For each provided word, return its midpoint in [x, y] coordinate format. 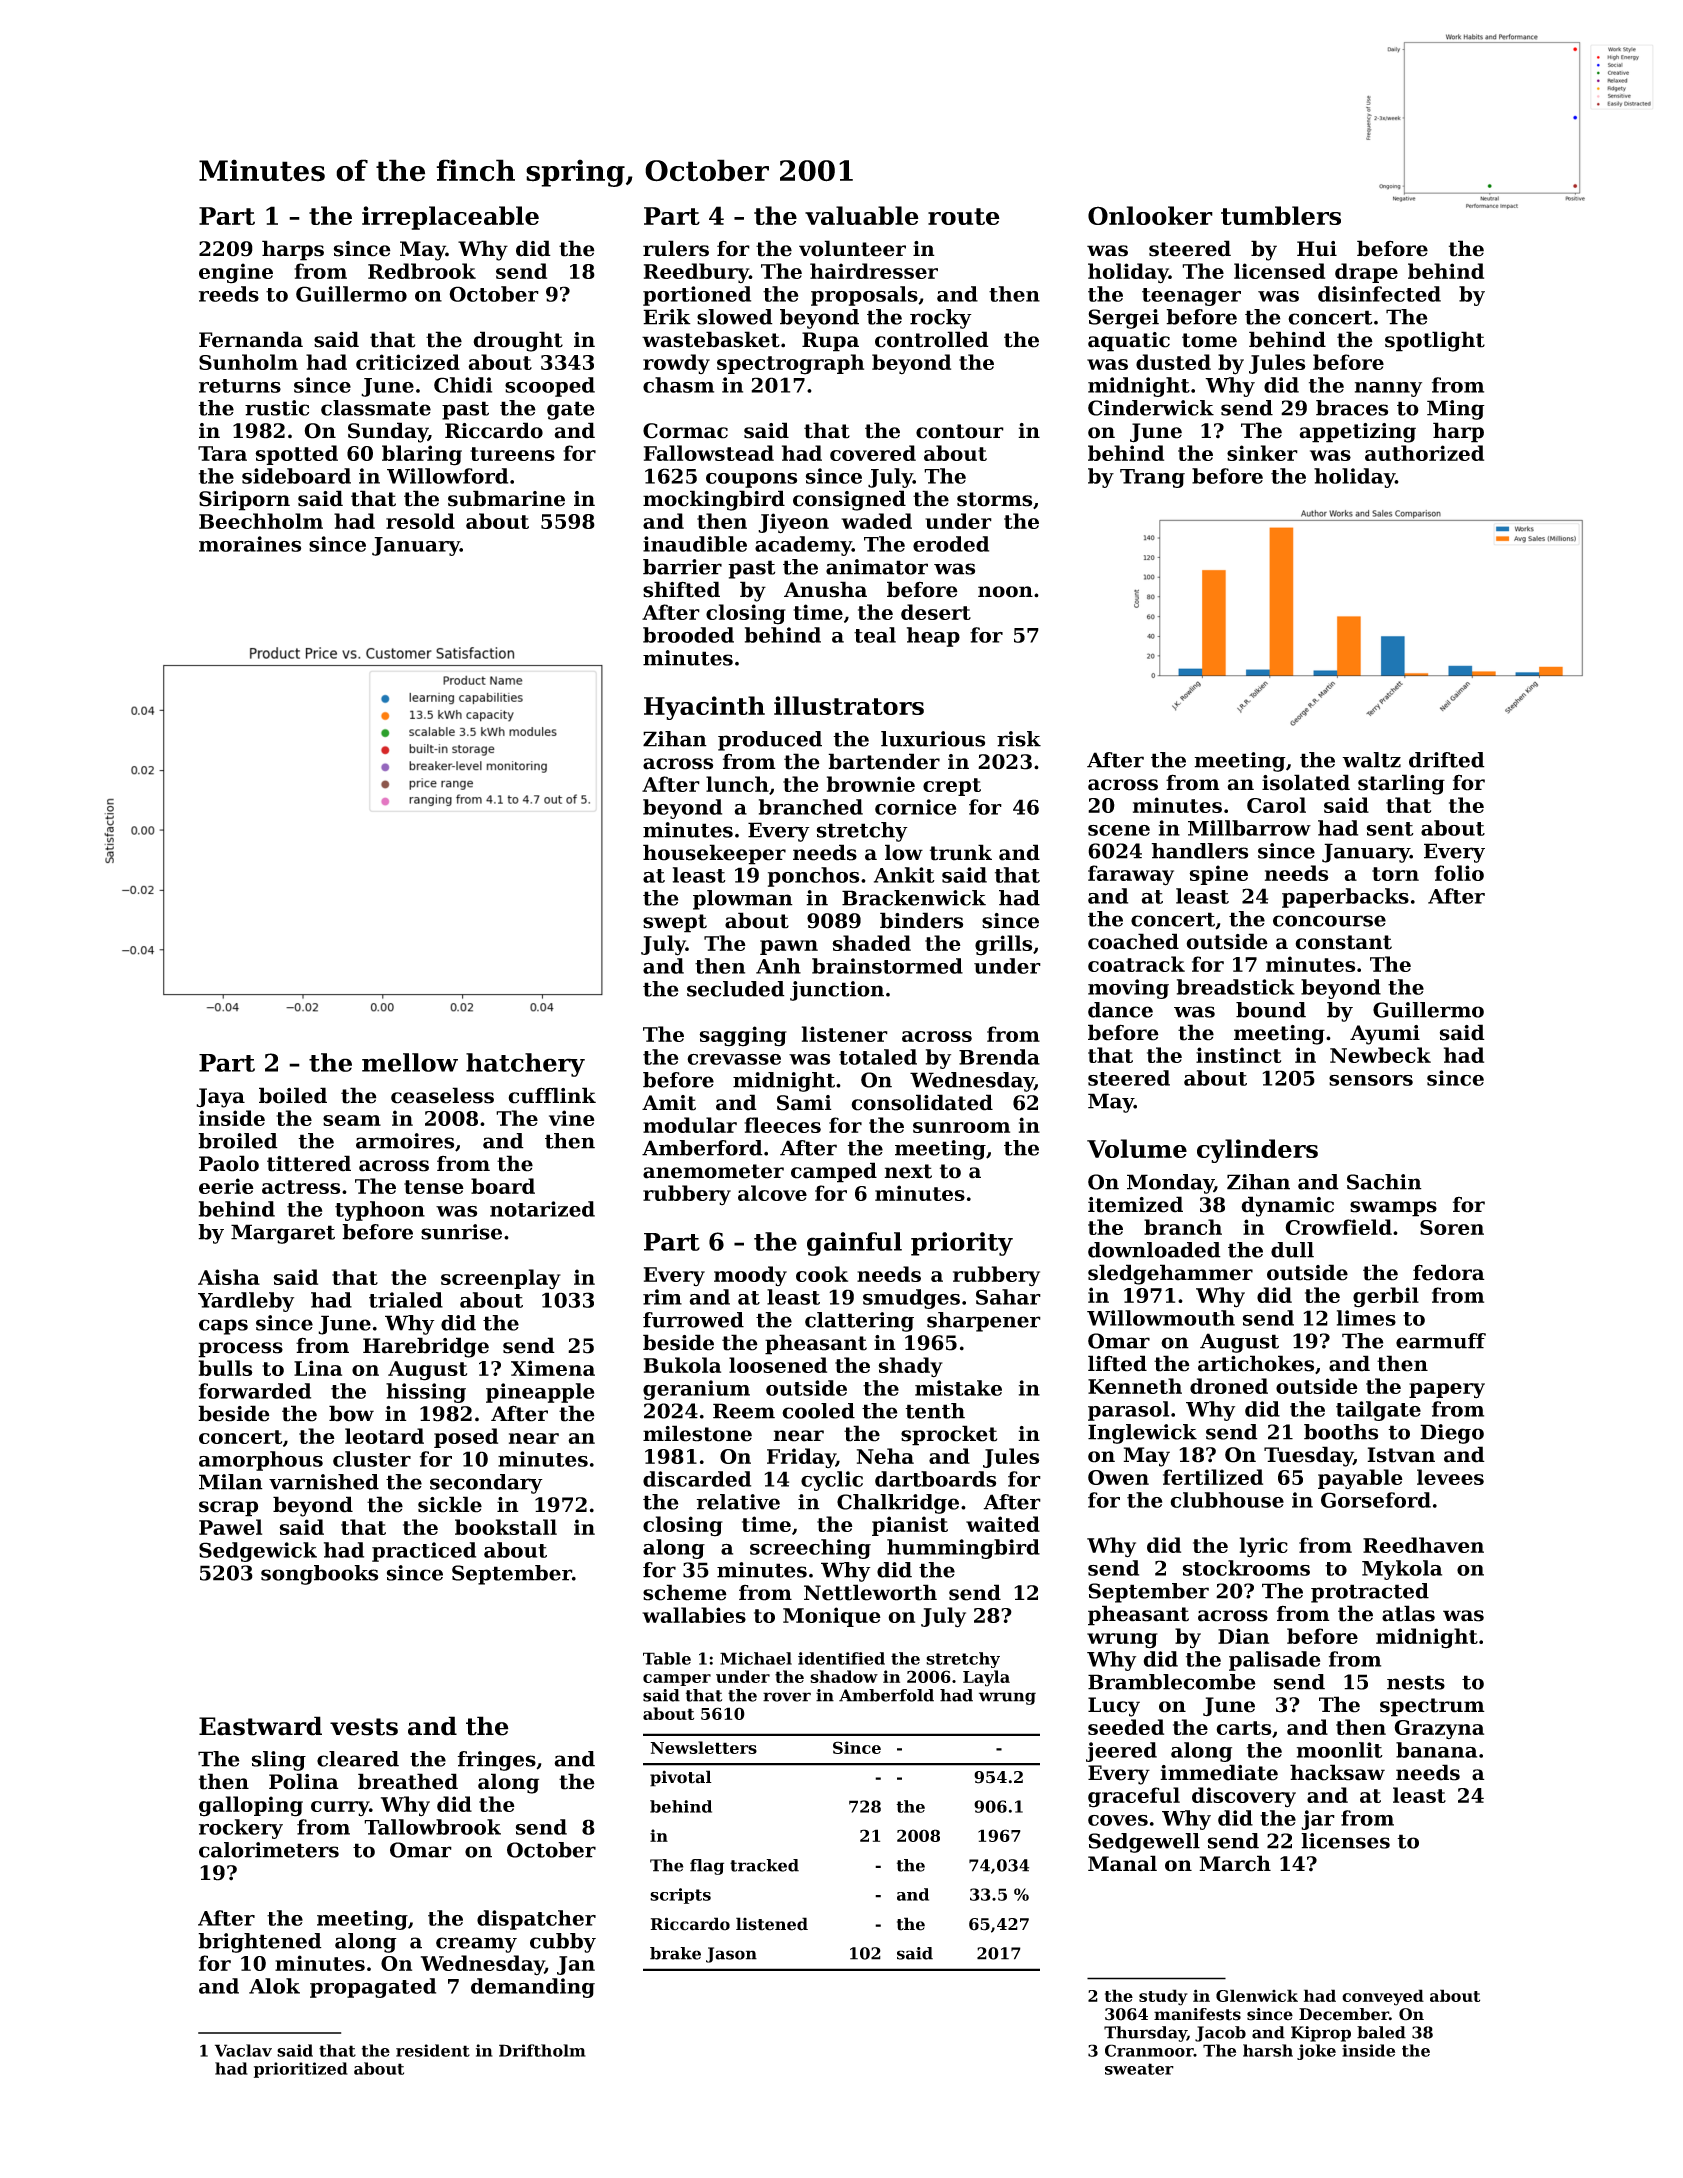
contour [960, 431]
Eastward [260, 1726]
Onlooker [1150, 215]
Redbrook [422, 271]
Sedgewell [1144, 1843]
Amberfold [886, 1695]
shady [910, 1367]
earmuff [1441, 1341]
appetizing [1358, 433]
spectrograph [790, 364]
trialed [406, 1300]
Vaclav [243, 2050]
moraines [250, 544]
